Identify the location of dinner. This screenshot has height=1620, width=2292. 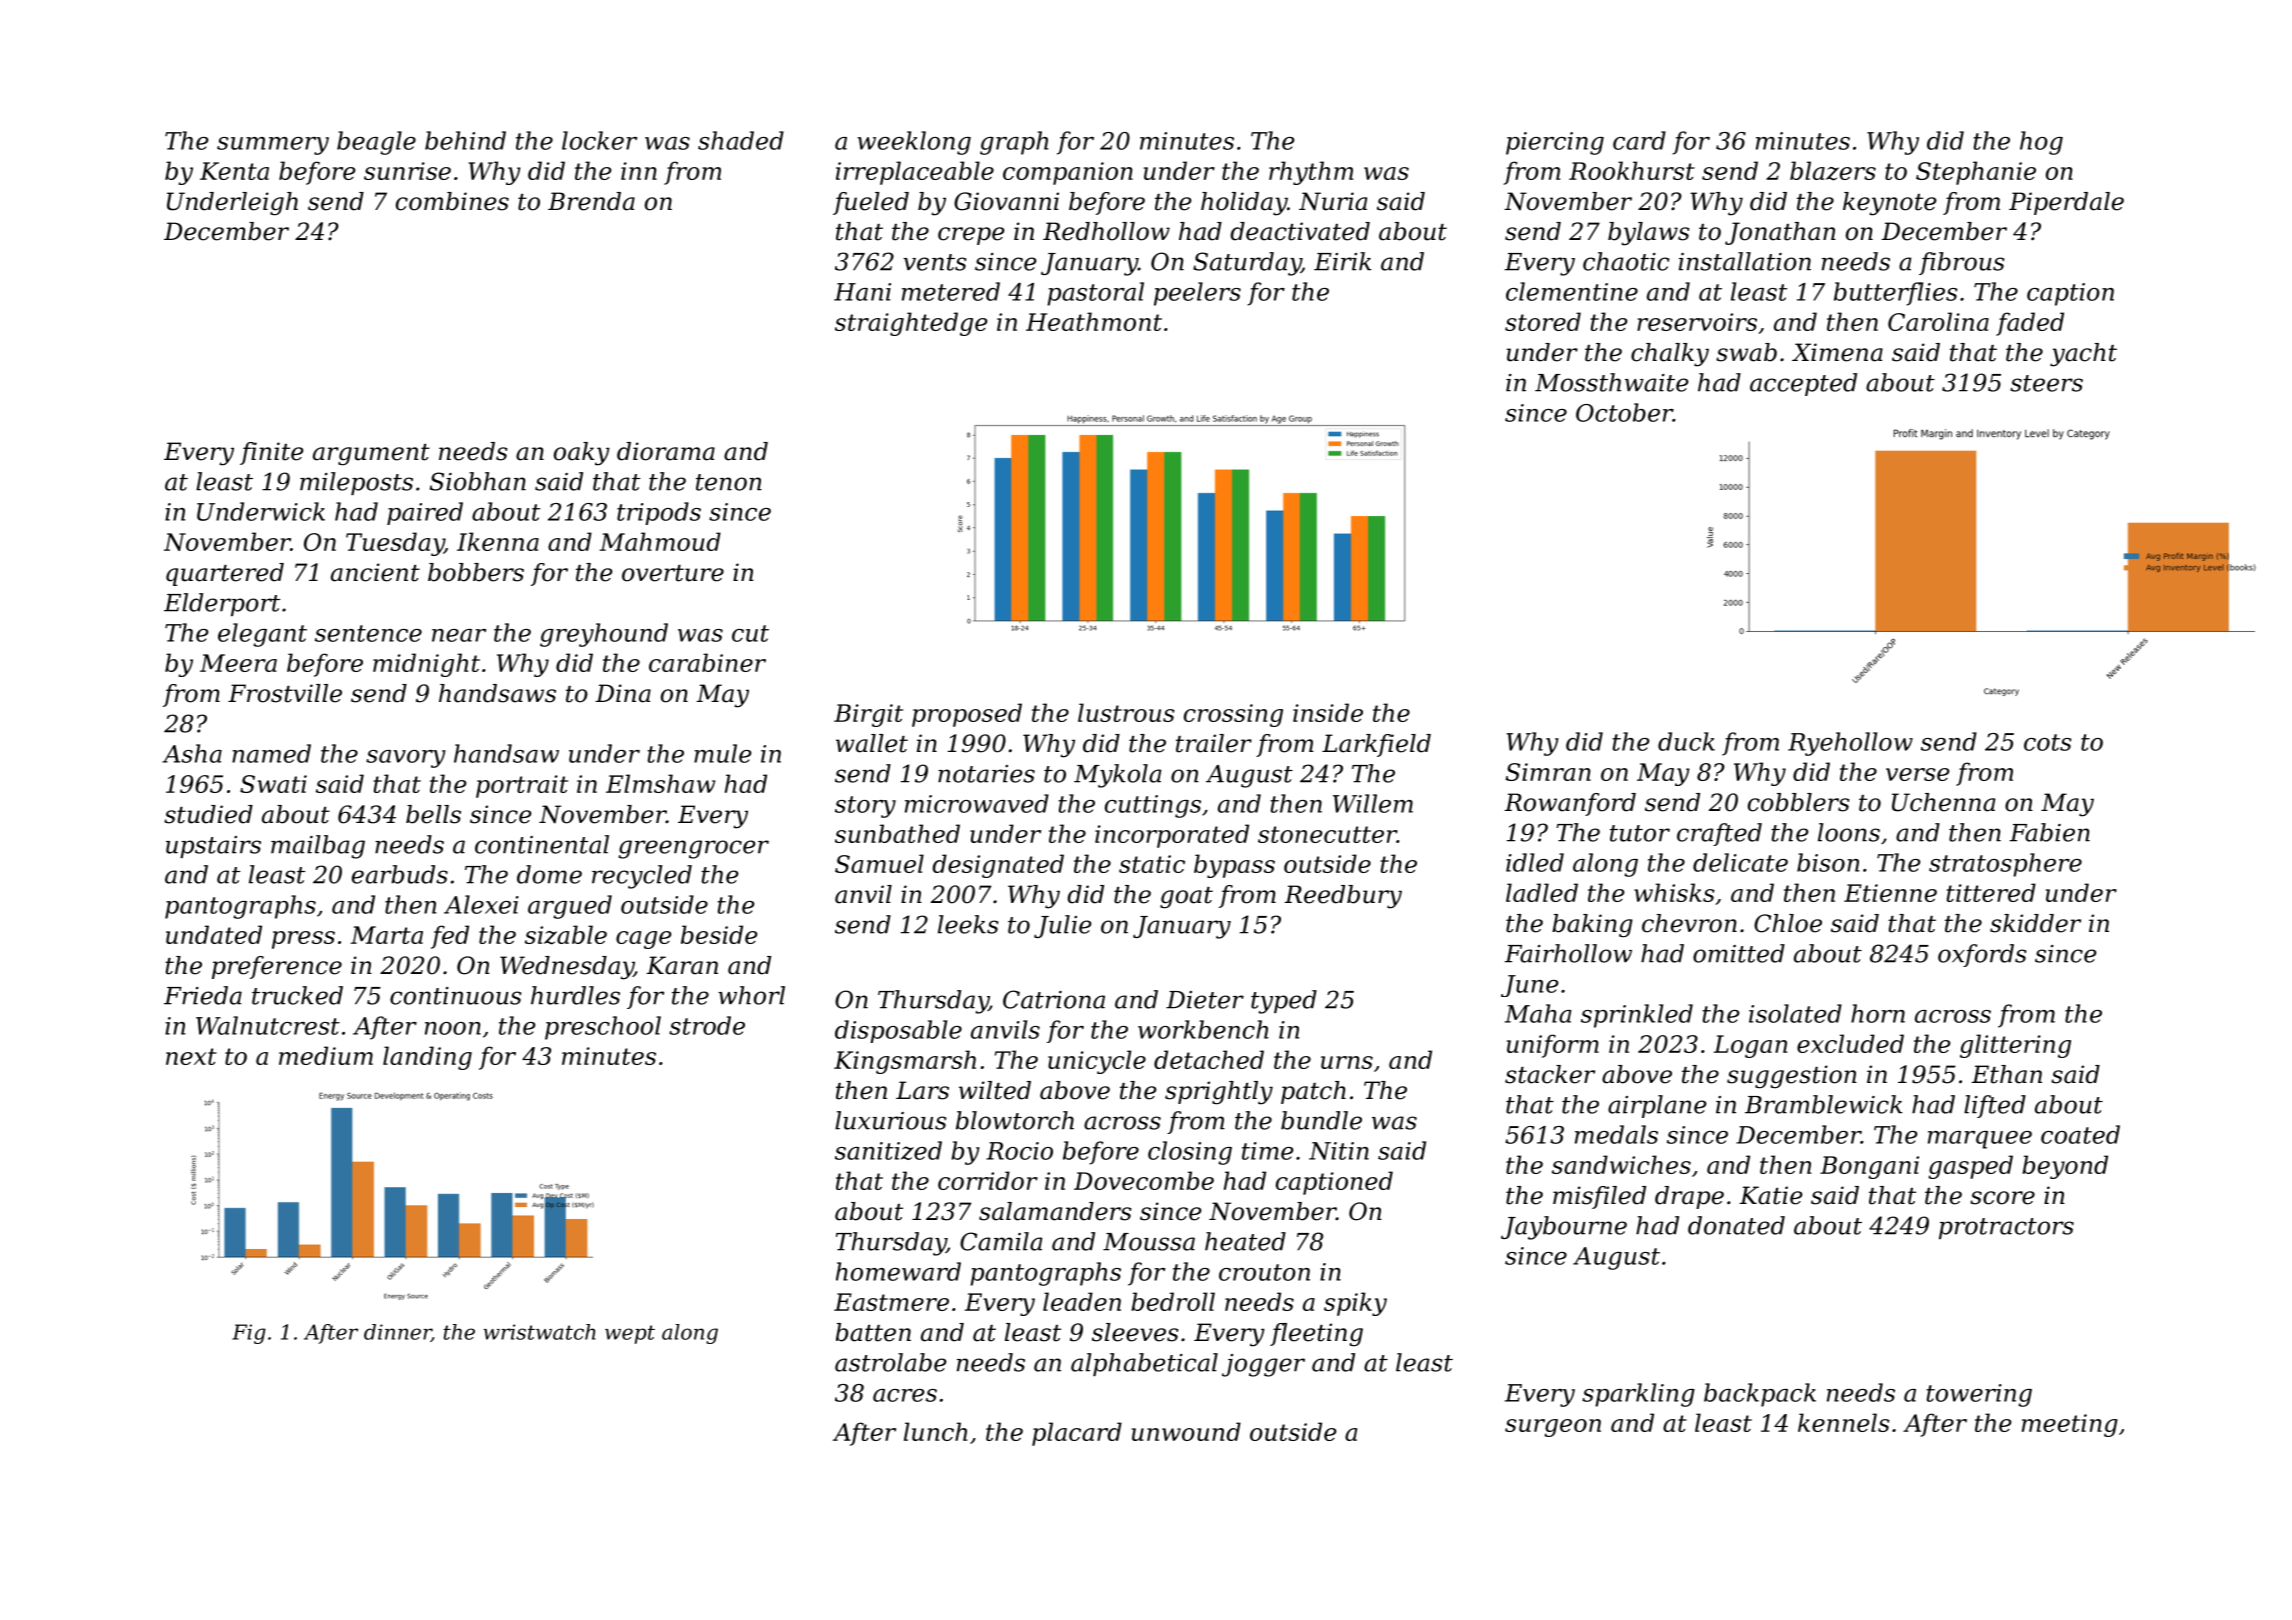
(397, 1333).
